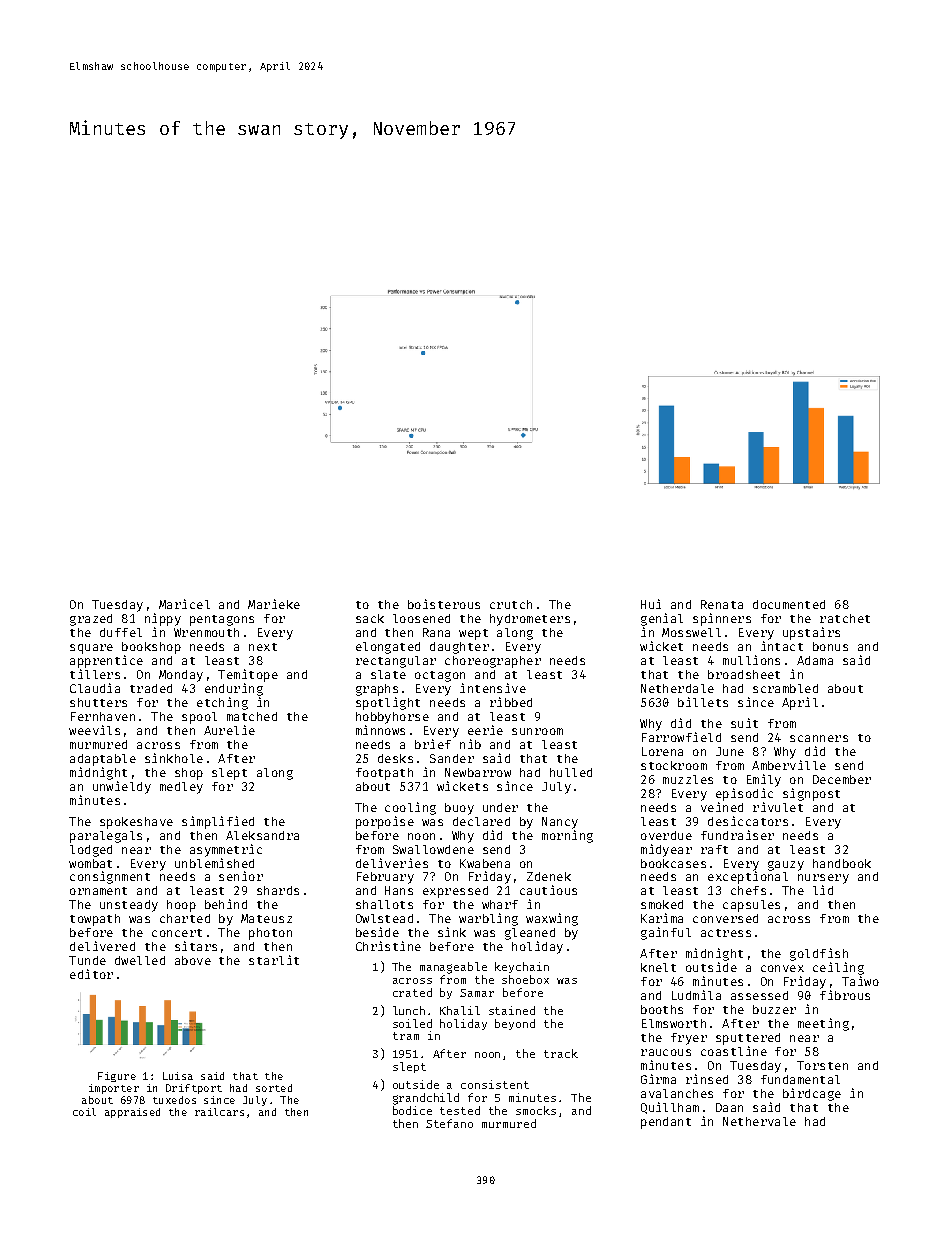 The image size is (952, 1233). Describe the element at coordinates (729, 1107) in the document. I see `Daan` at that location.
